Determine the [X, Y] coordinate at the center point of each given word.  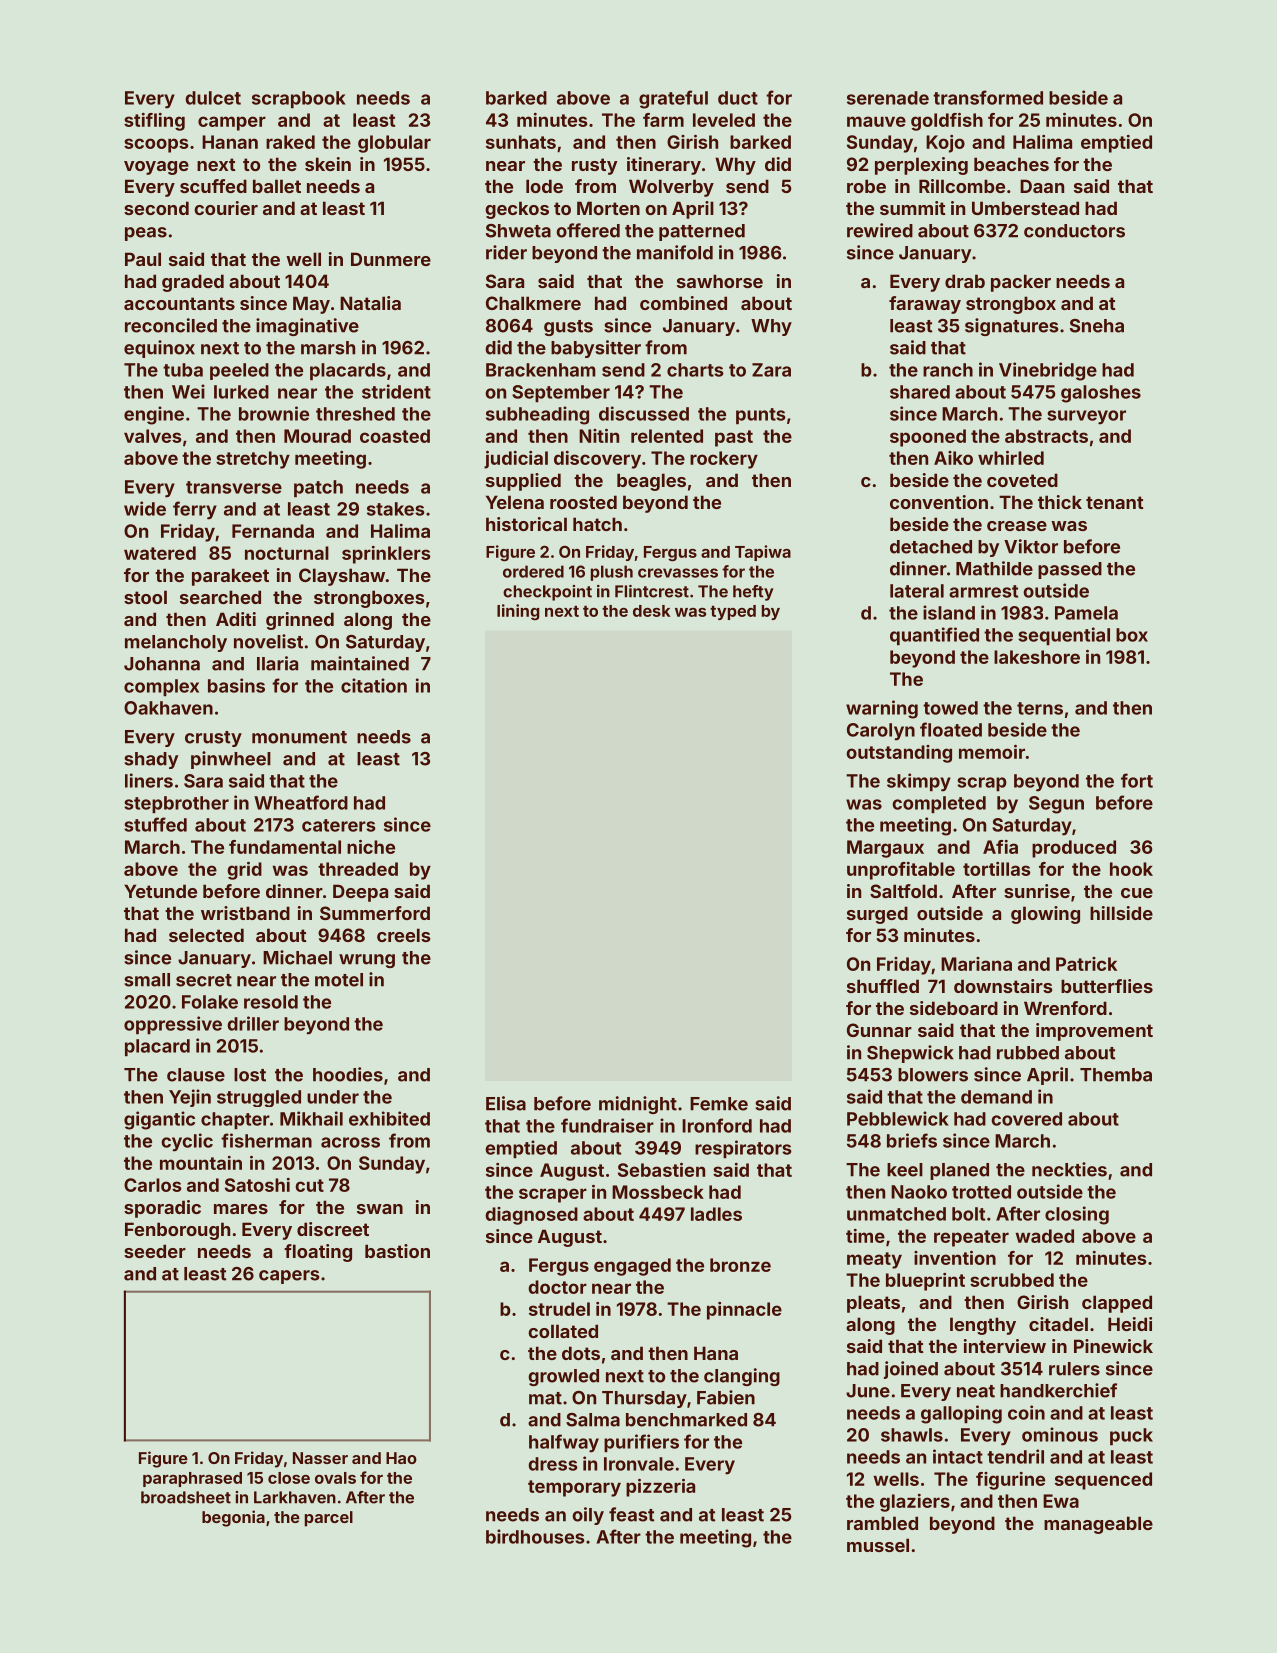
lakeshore [1037, 657]
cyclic [187, 1142]
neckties [1069, 1169]
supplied [523, 482]
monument [299, 737]
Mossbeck [658, 1192]
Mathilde [994, 568]
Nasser [320, 1458]
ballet [277, 186]
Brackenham [541, 370]
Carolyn [881, 732]
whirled [1011, 458]
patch [318, 488]
